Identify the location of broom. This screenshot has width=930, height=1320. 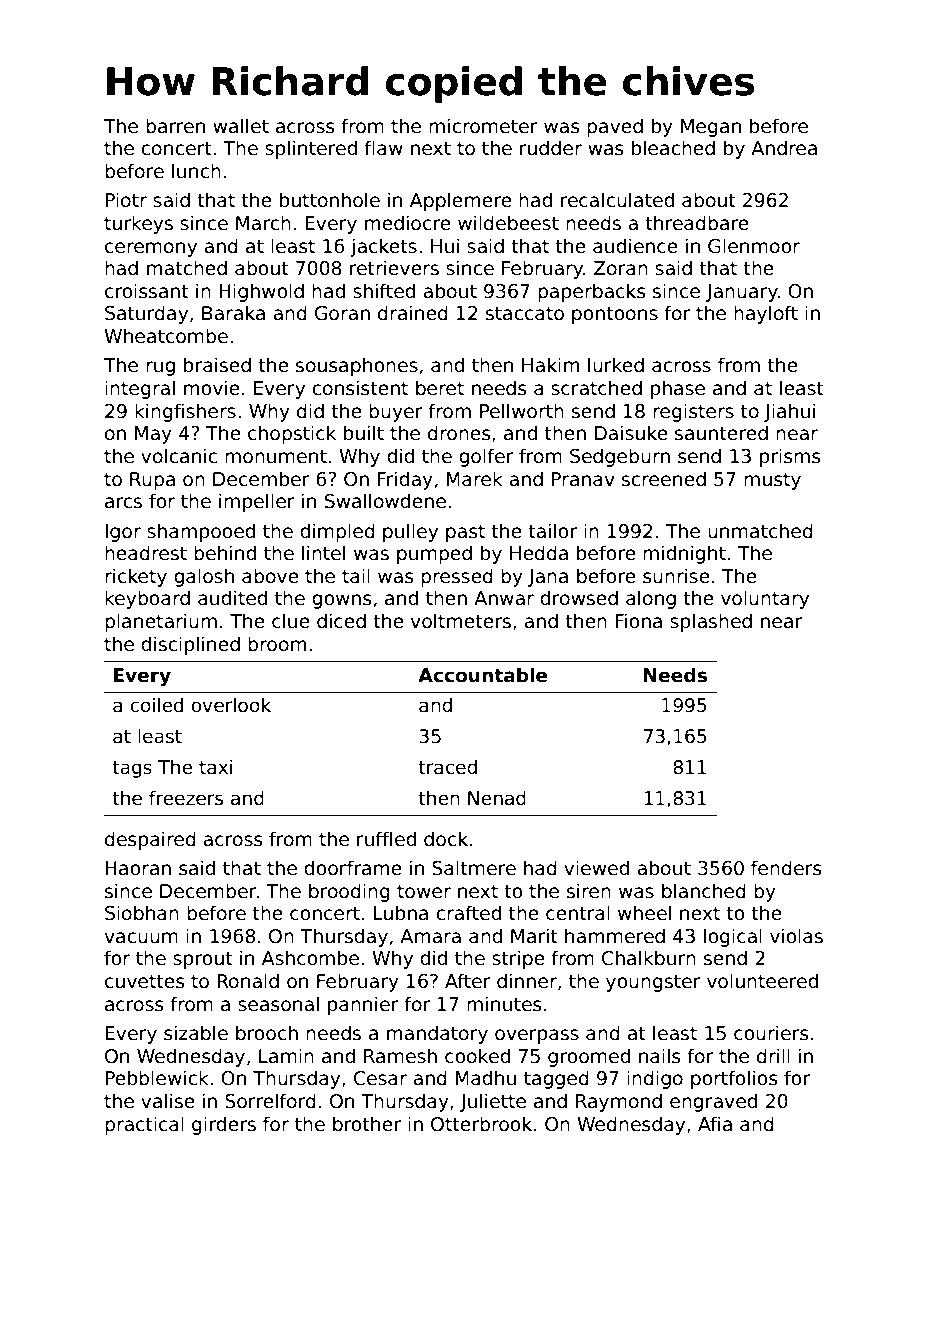
(277, 644).
